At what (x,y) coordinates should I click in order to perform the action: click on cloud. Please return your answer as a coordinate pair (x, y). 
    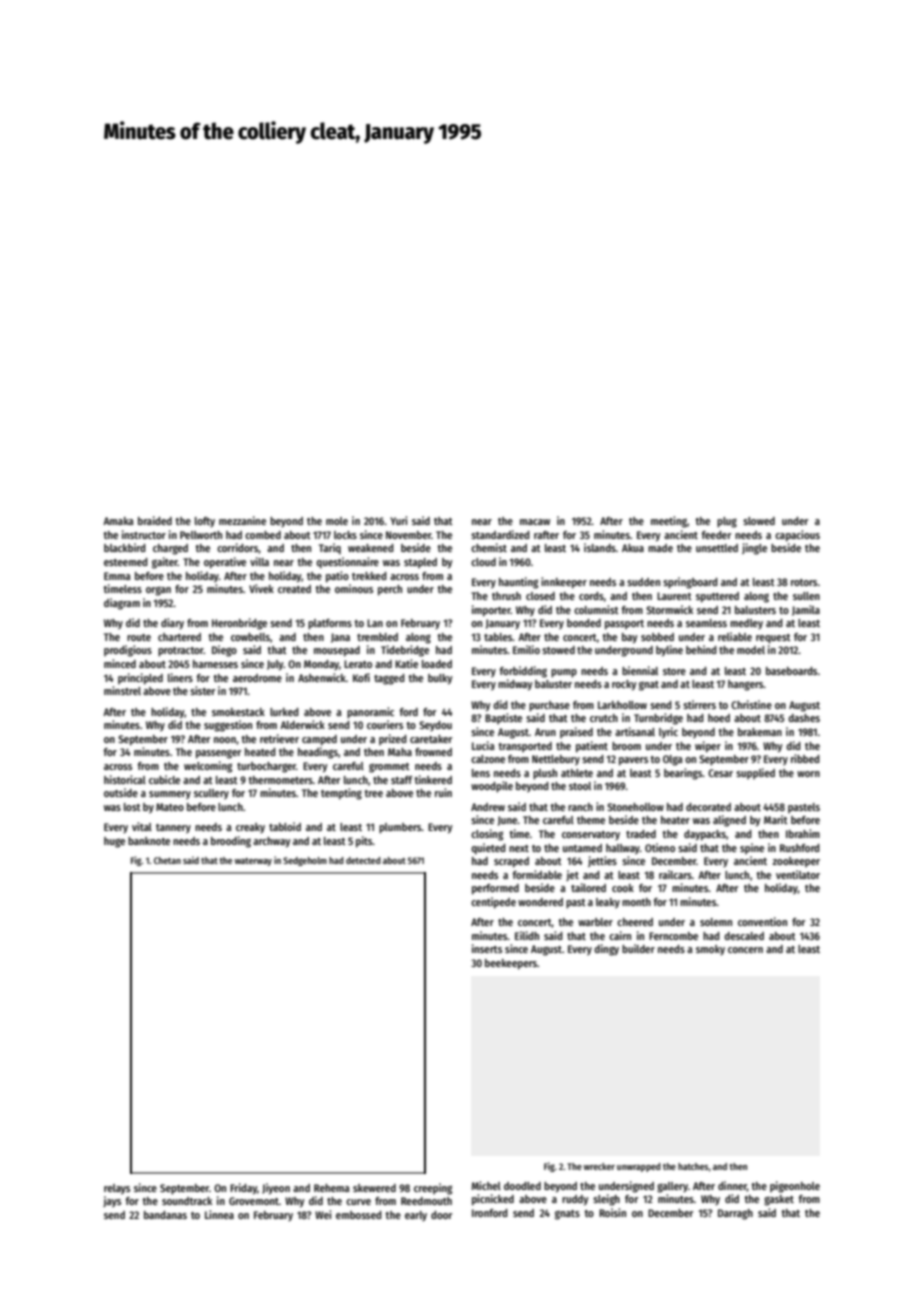
    Looking at the image, I should click on (483, 562).
